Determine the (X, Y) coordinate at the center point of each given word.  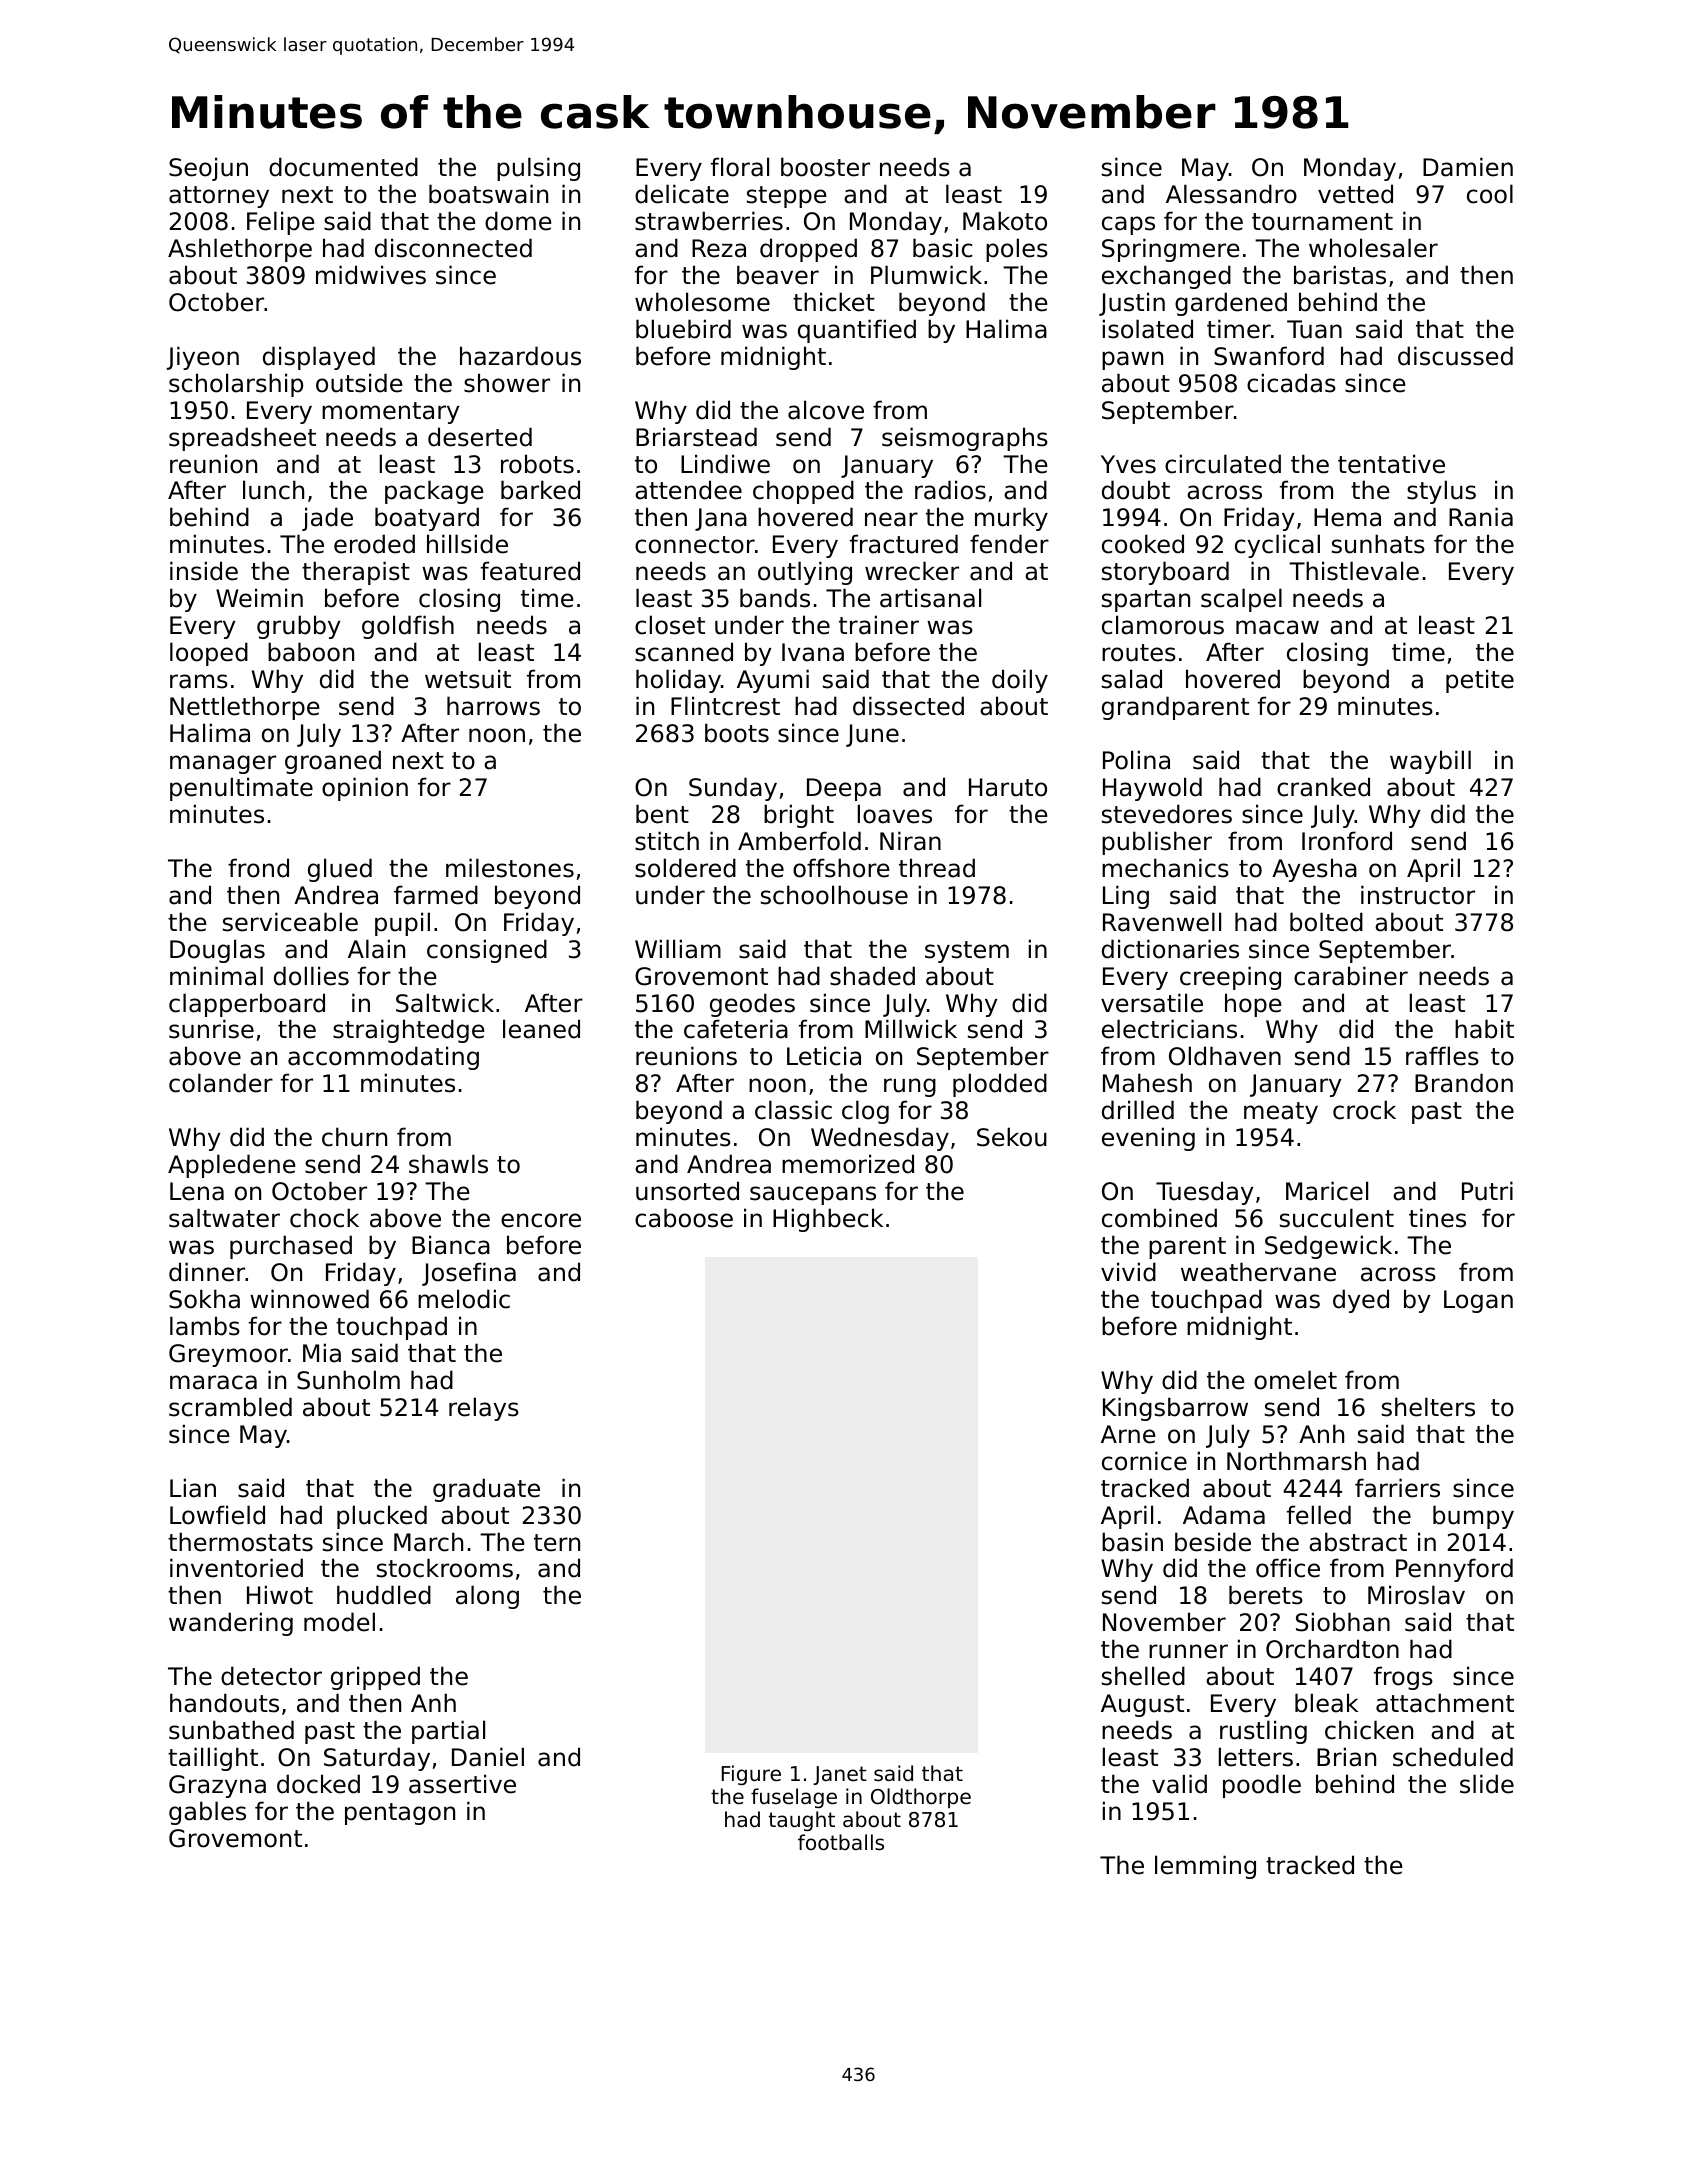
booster (825, 167)
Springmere (1170, 250)
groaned (333, 762)
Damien (1468, 167)
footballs (841, 1842)
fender (1009, 544)
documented (343, 167)
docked (318, 1784)
